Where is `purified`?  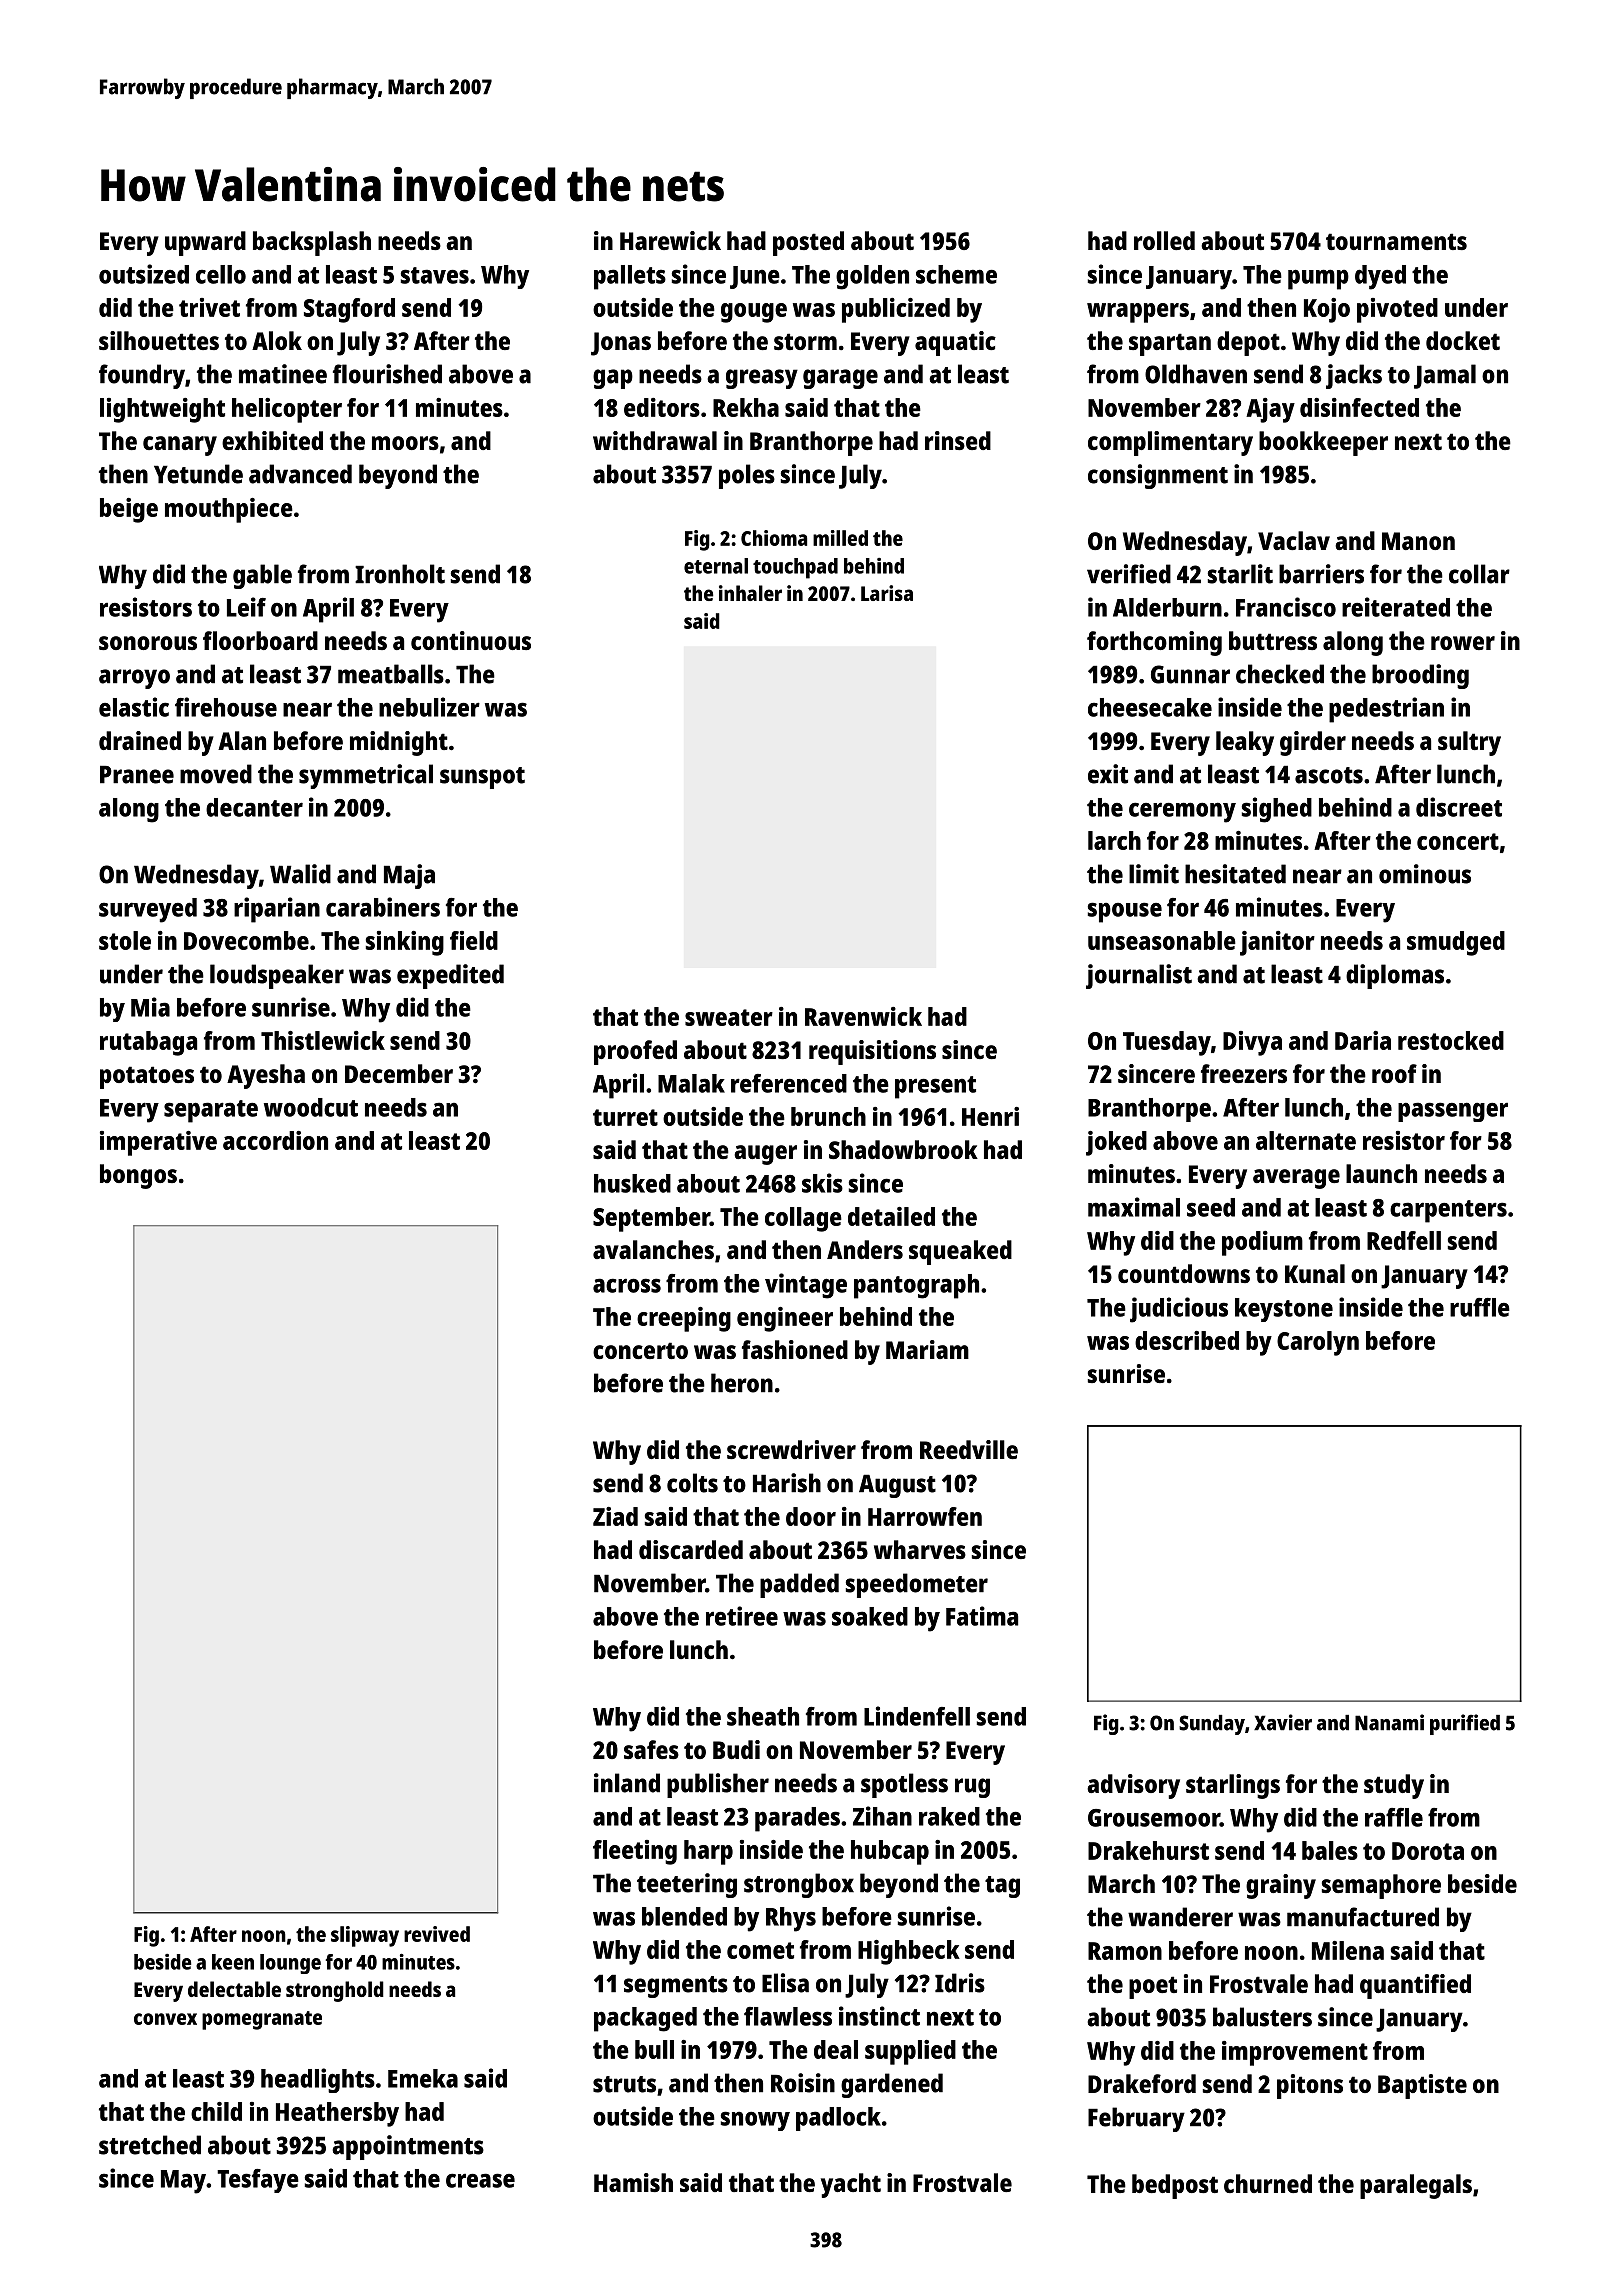
purified is located at coordinates (1465, 1724).
